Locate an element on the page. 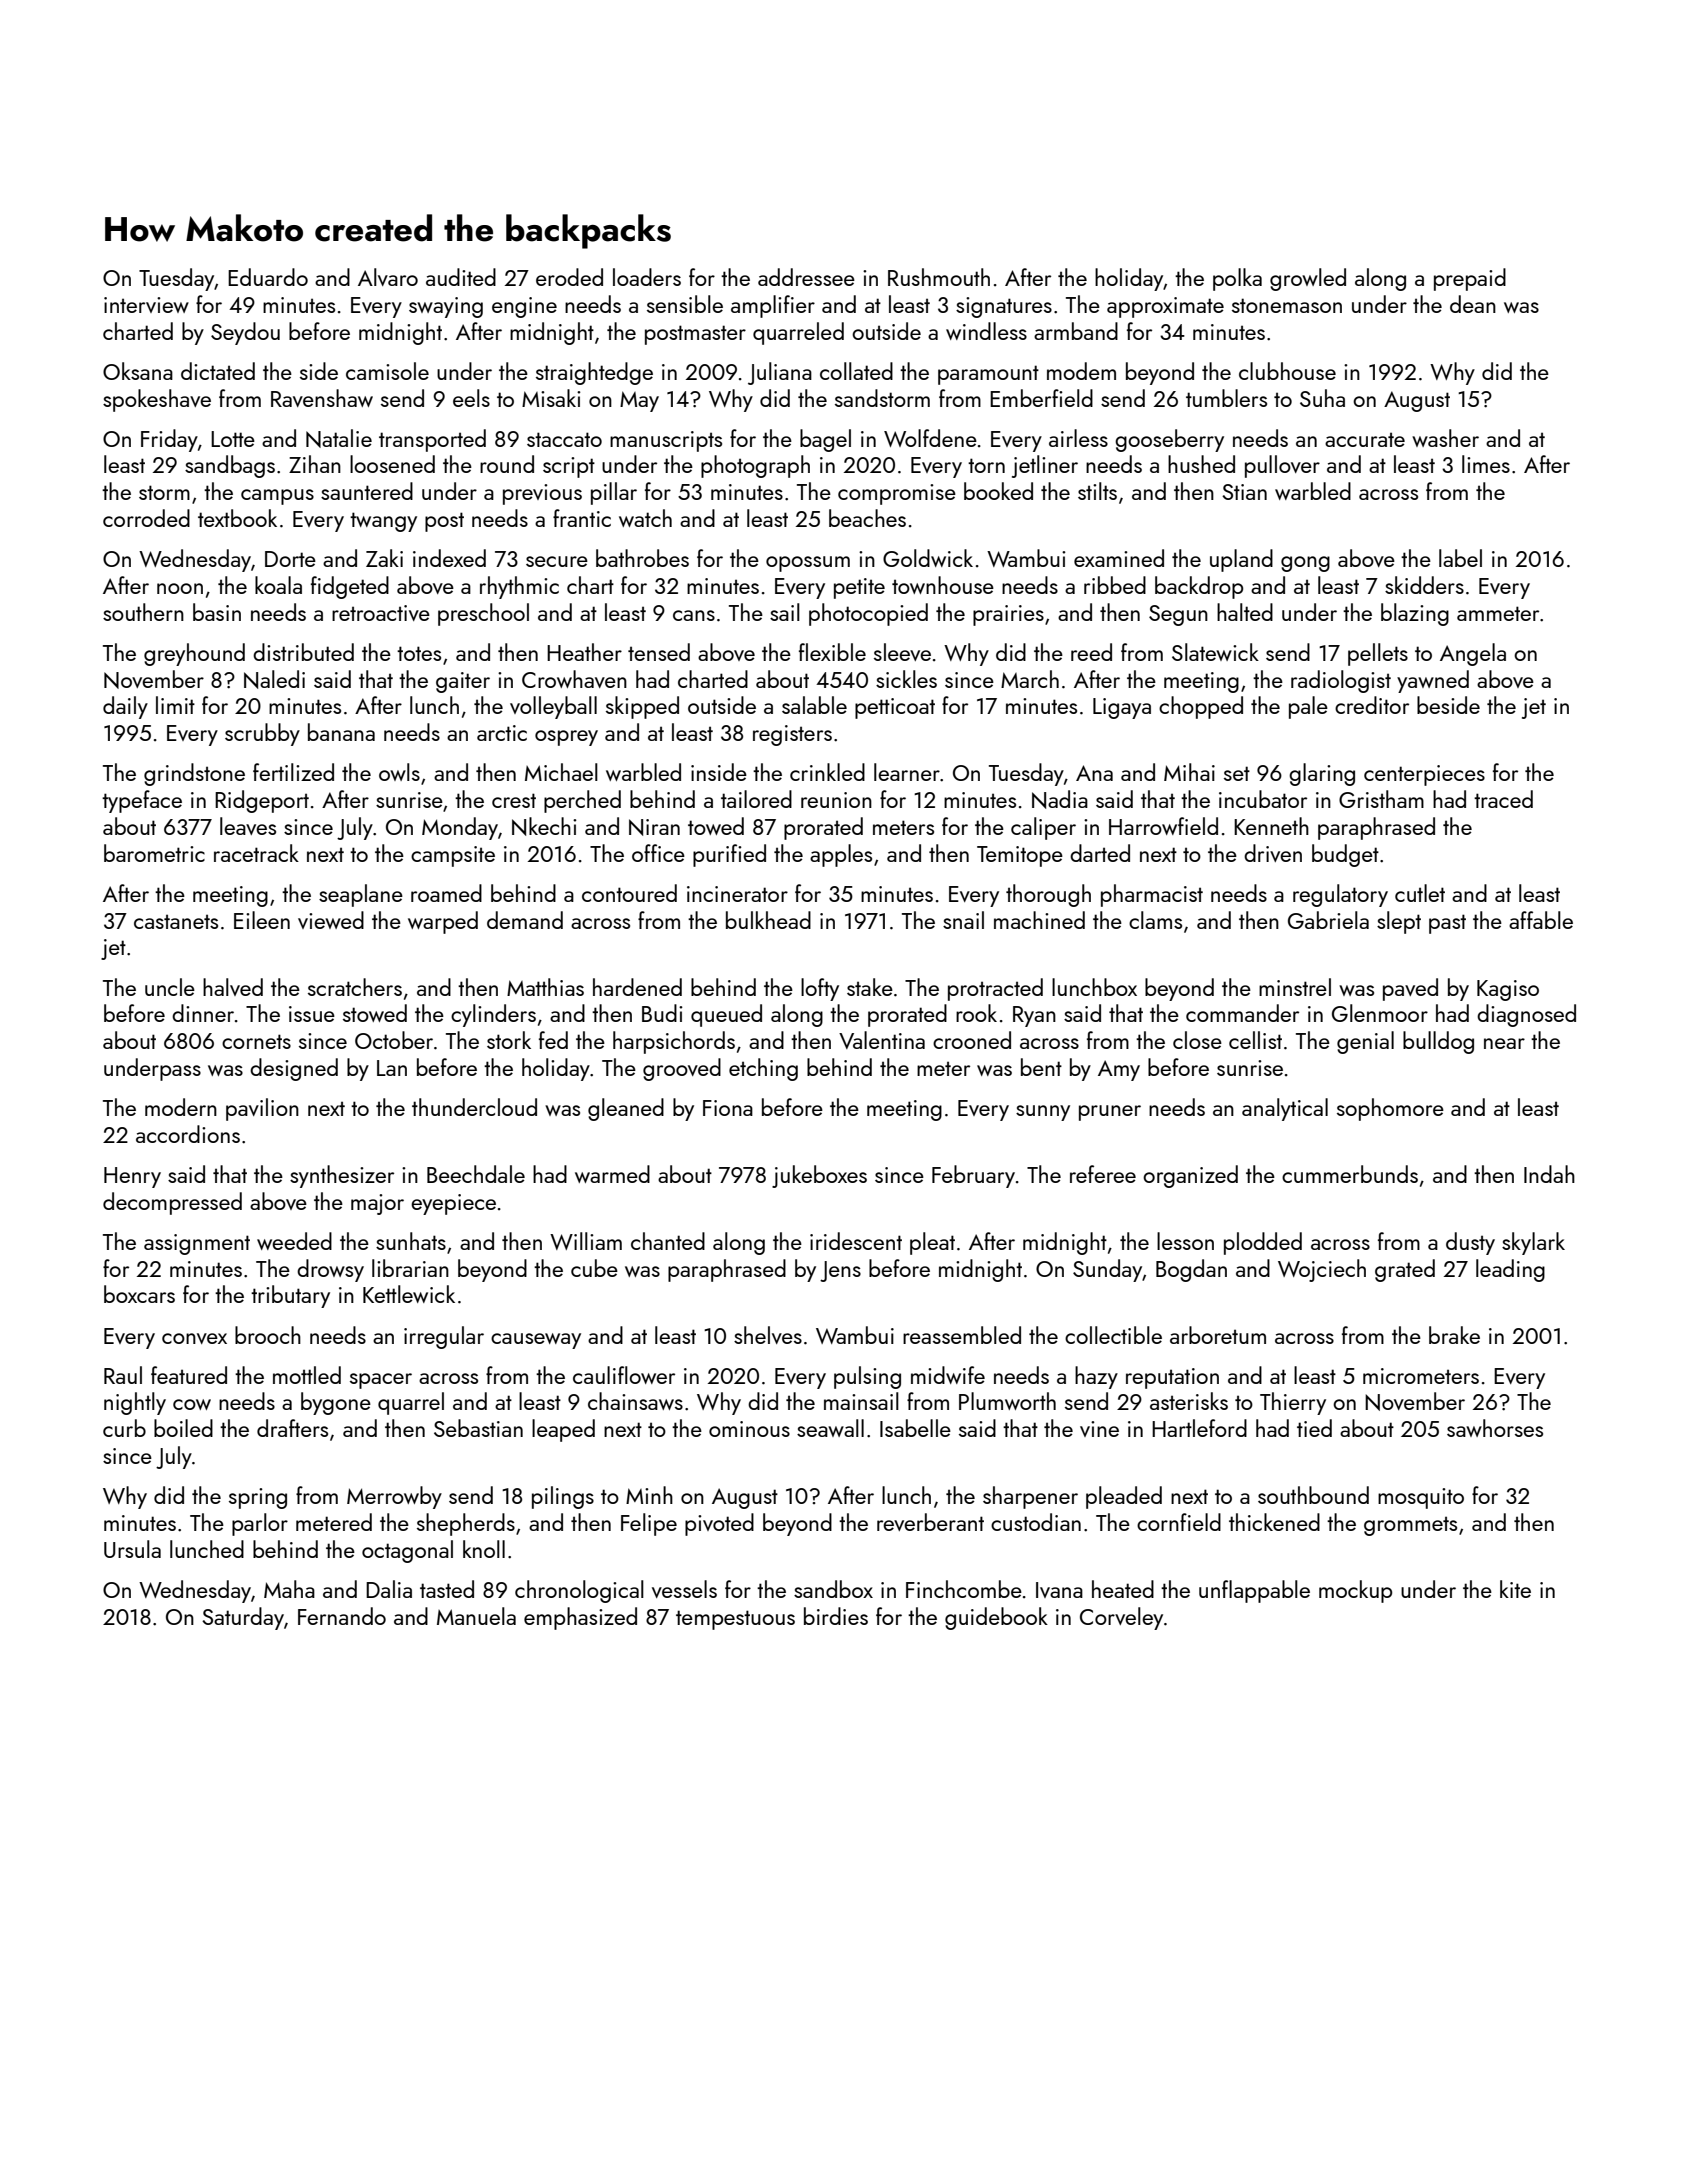  Fiona is located at coordinates (728, 1108).
